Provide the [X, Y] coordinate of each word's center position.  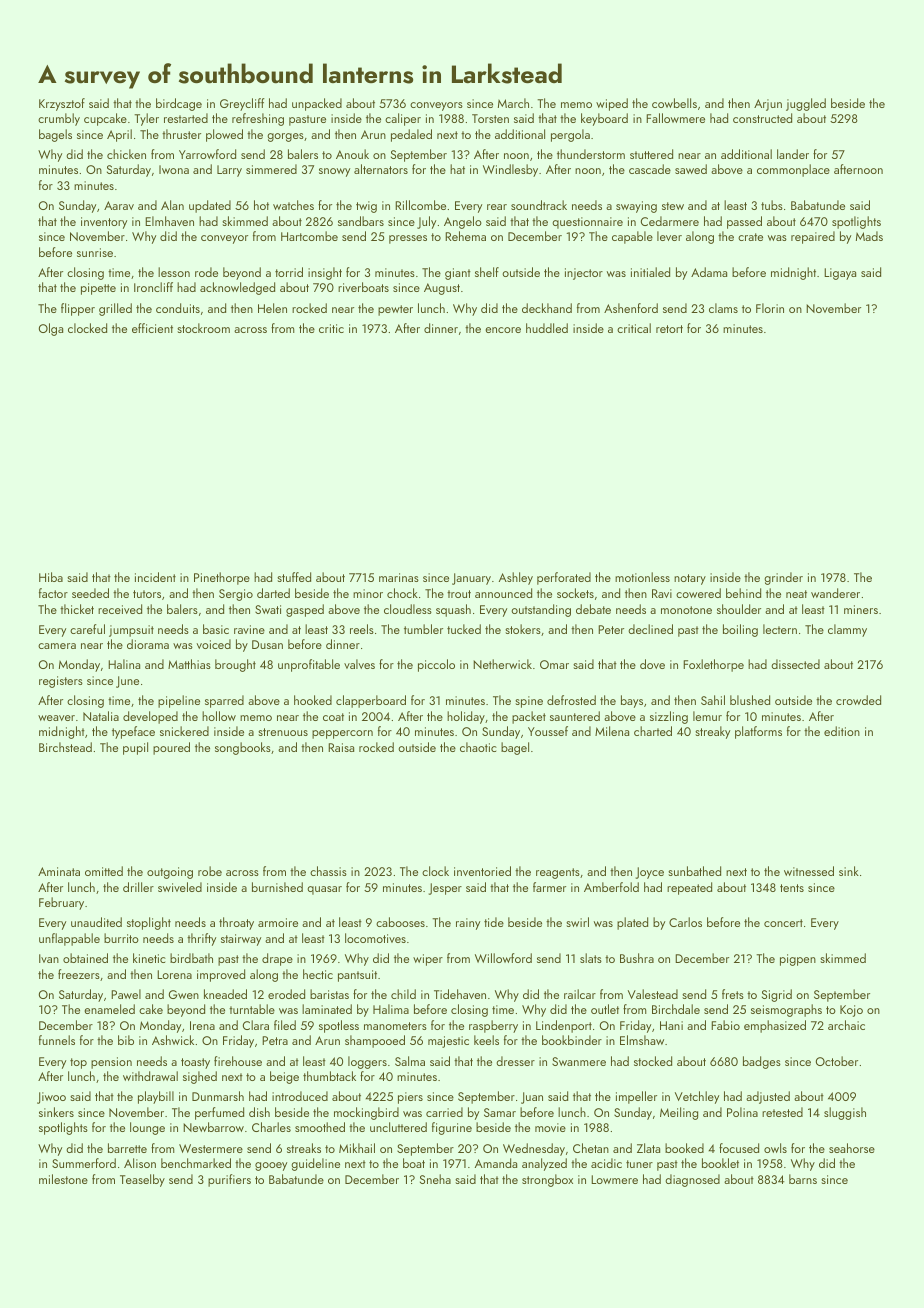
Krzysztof [62, 104]
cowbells [674, 103]
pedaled [411, 135]
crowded [858, 700]
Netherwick [502, 664]
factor [53, 593]
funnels [57, 1040]
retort [669, 329]
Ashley [516, 578]
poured [171, 748]
